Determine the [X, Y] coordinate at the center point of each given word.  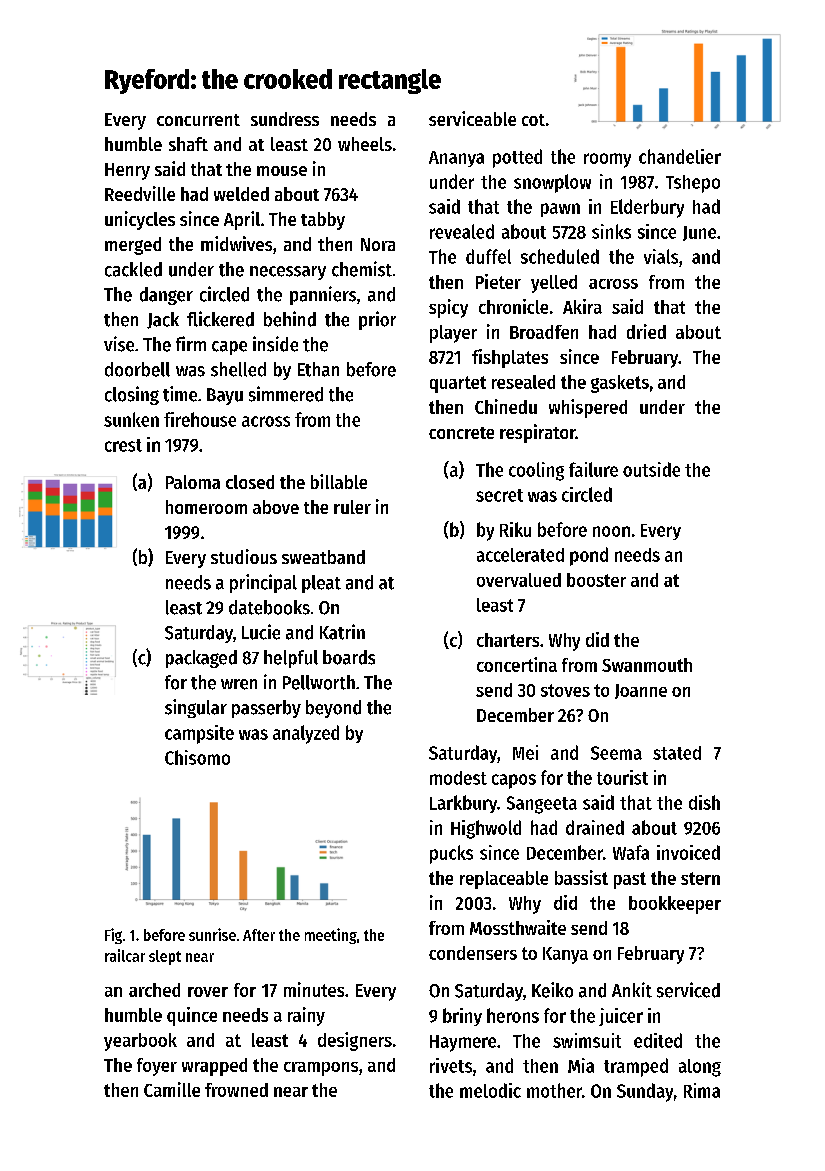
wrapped [214, 1067]
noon [611, 531]
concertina [517, 664]
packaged [201, 659]
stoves [565, 690]
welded [241, 194]
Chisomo [197, 757]
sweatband [323, 557]
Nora [378, 244]
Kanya [565, 955]
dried [646, 331]
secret [499, 495]
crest [123, 445]
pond [589, 556]
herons [513, 1015]
